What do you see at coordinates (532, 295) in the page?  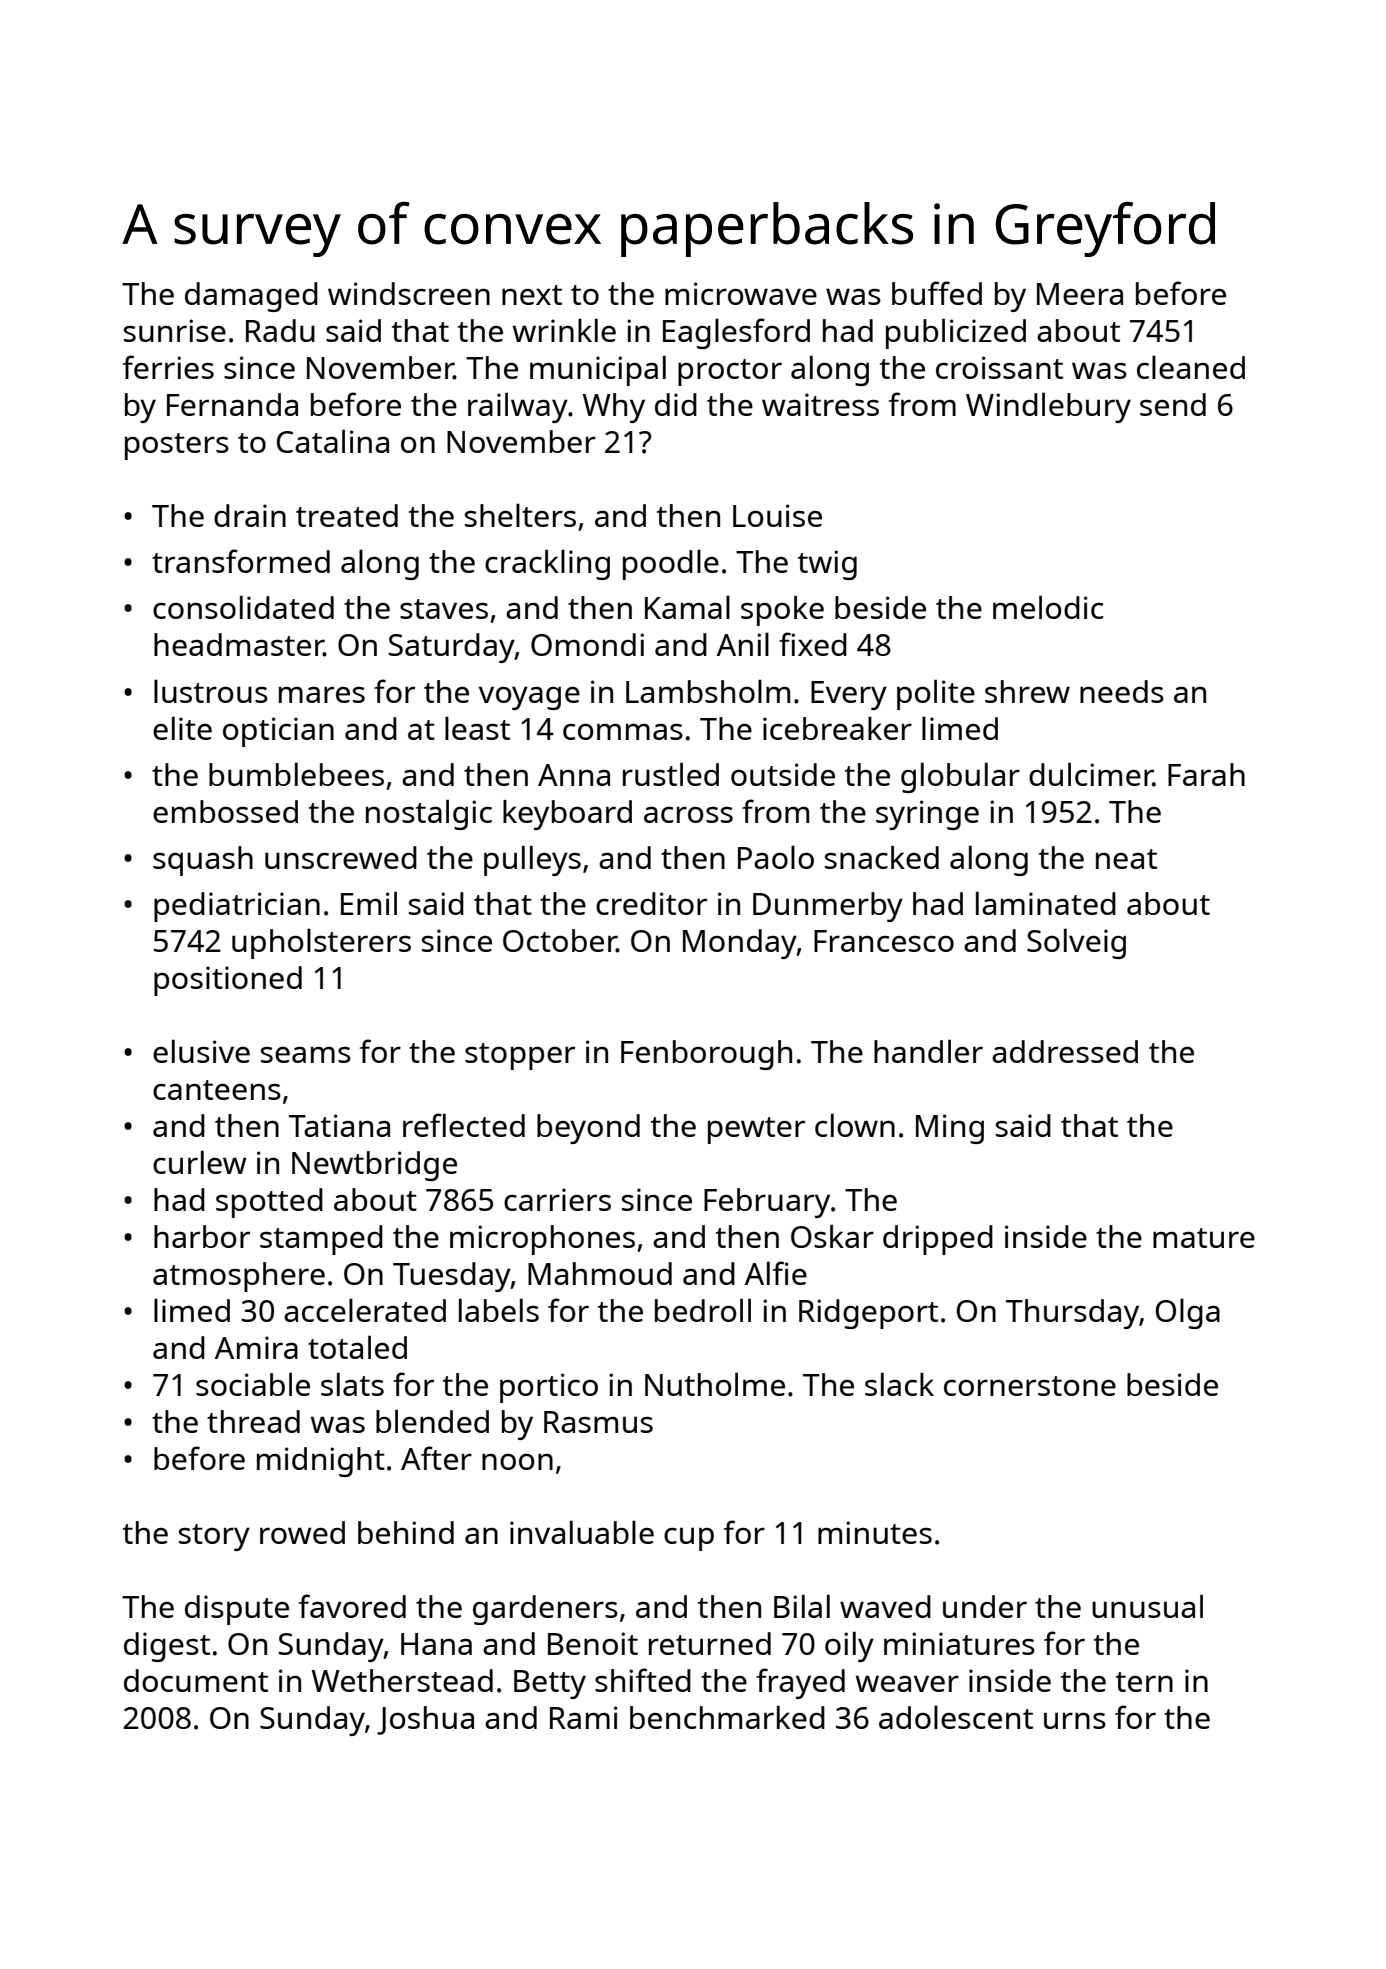 I see `next` at bounding box center [532, 295].
